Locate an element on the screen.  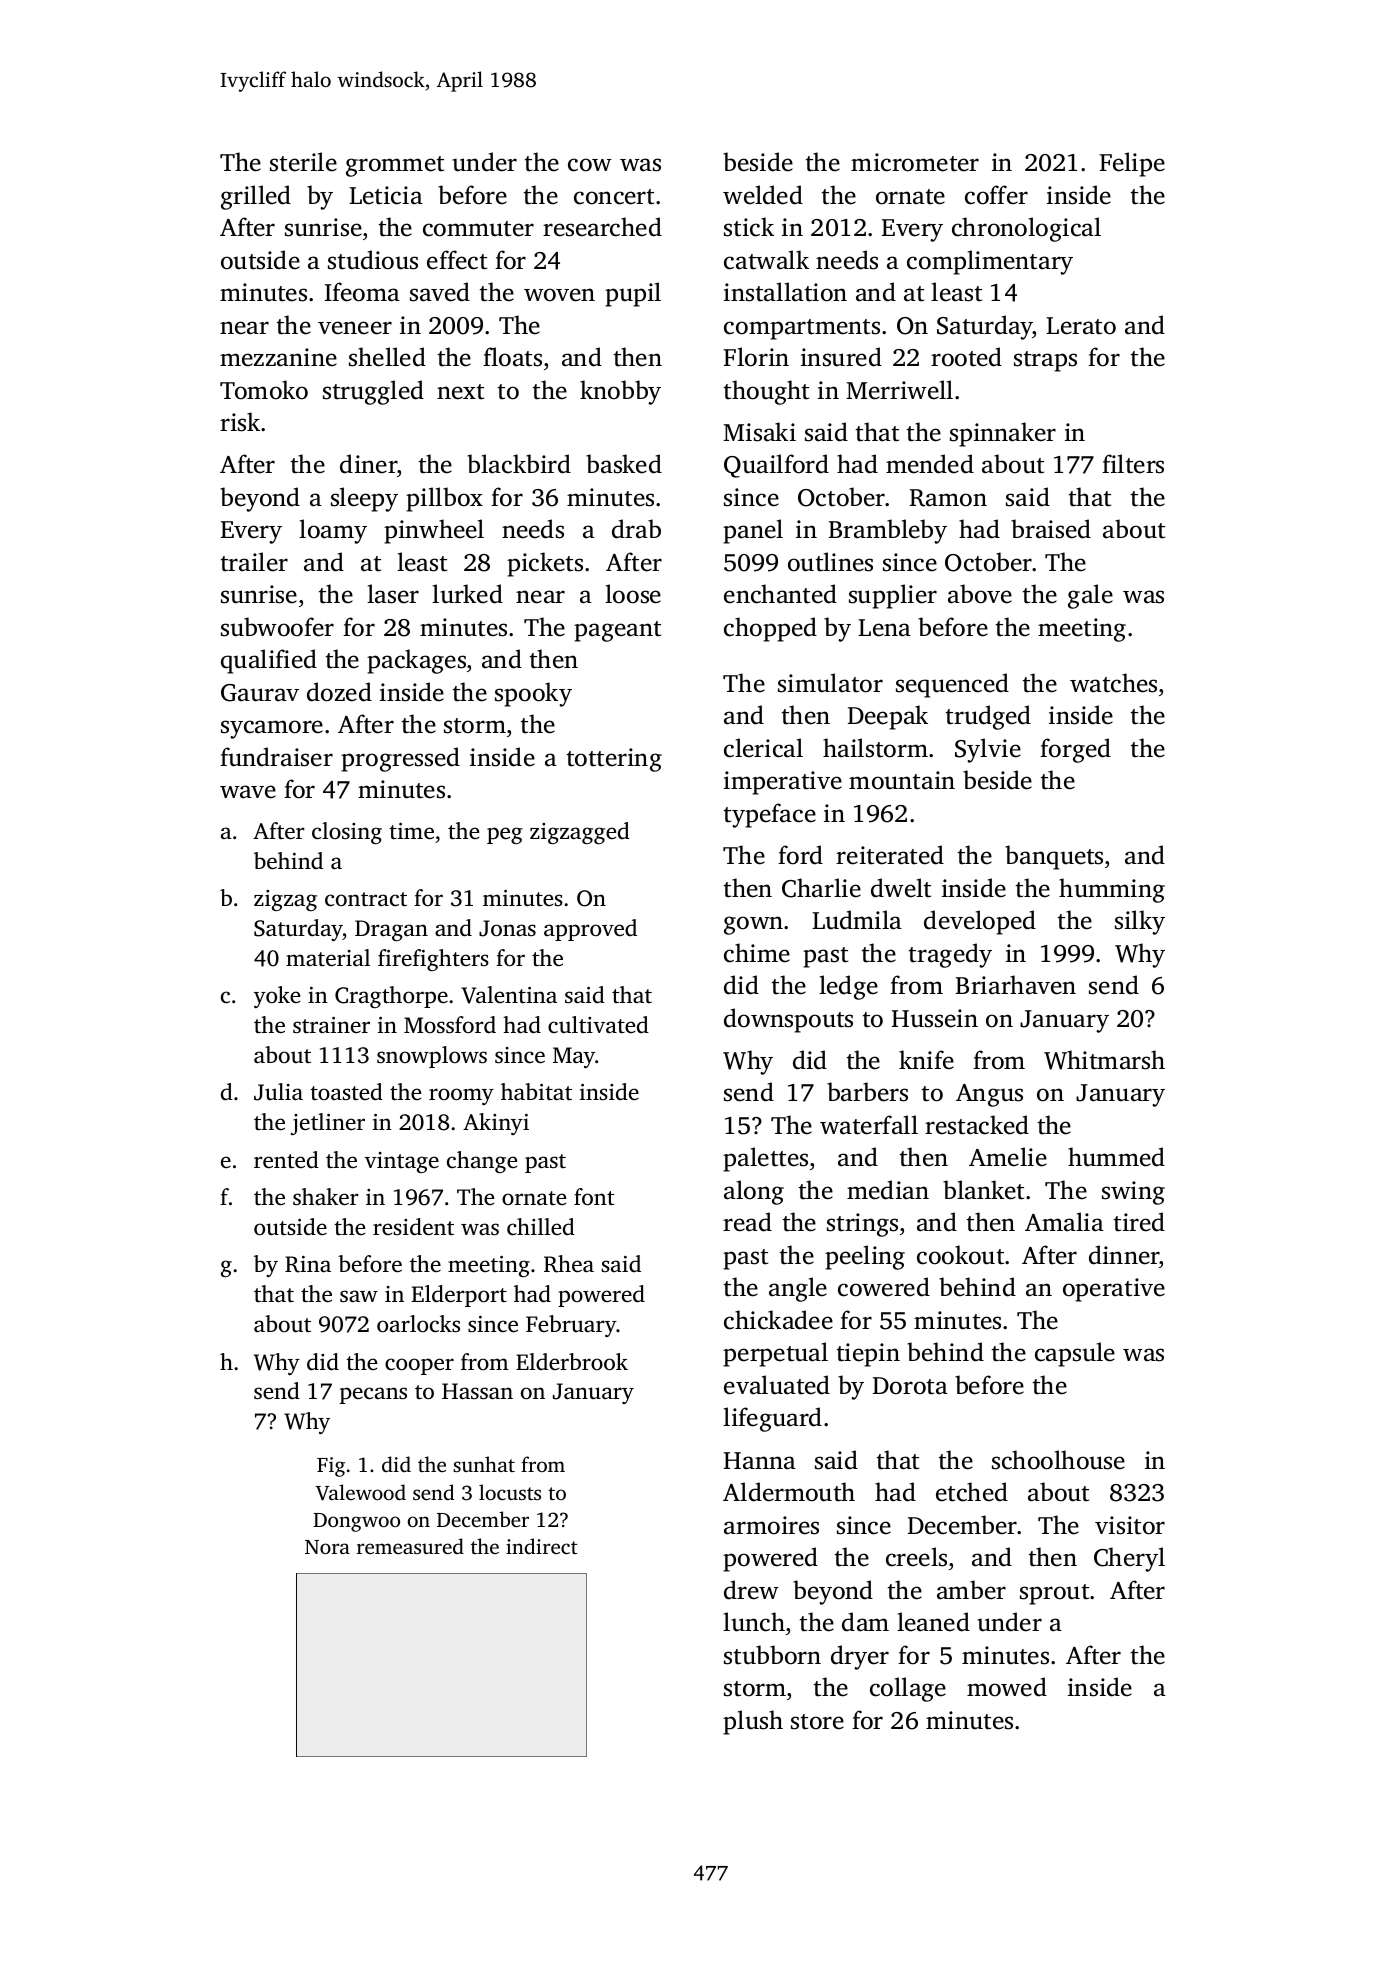
roomy is located at coordinates (461, 1096).
